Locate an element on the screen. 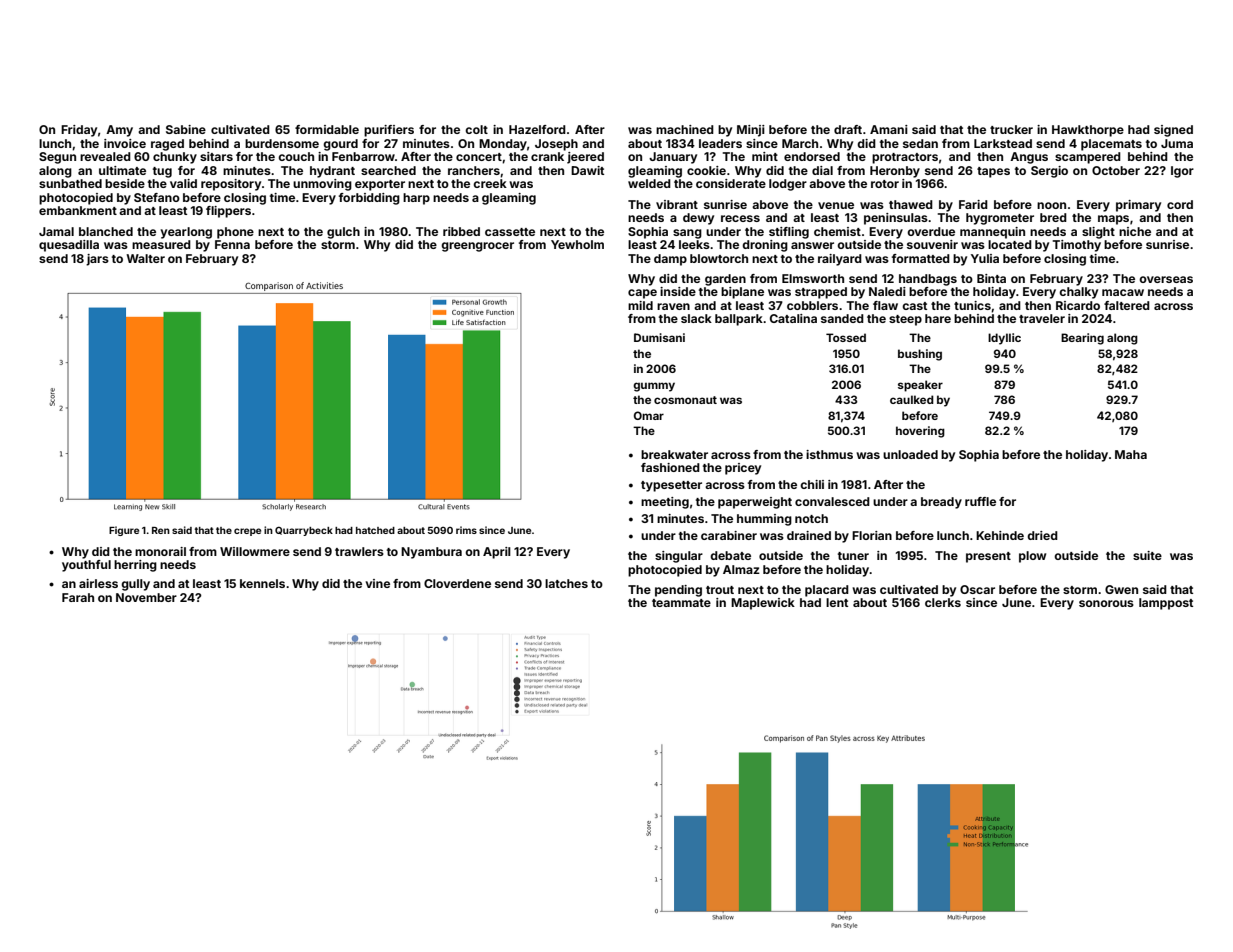 This screenshot has height=952, width=1233. Walter is located at coordinates (145, 258).
